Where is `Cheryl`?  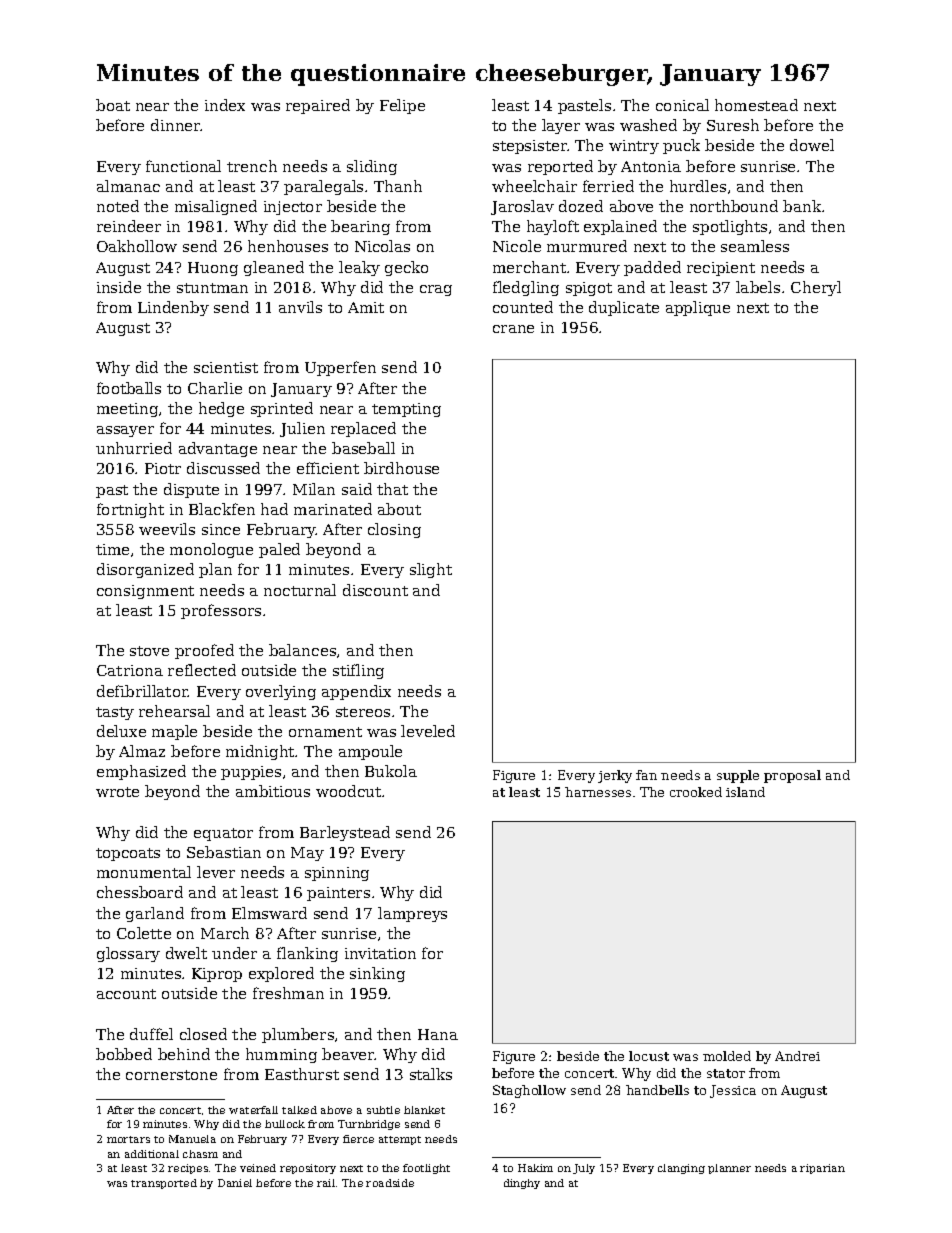
Cheryl is located at coordinates (816, 288).
